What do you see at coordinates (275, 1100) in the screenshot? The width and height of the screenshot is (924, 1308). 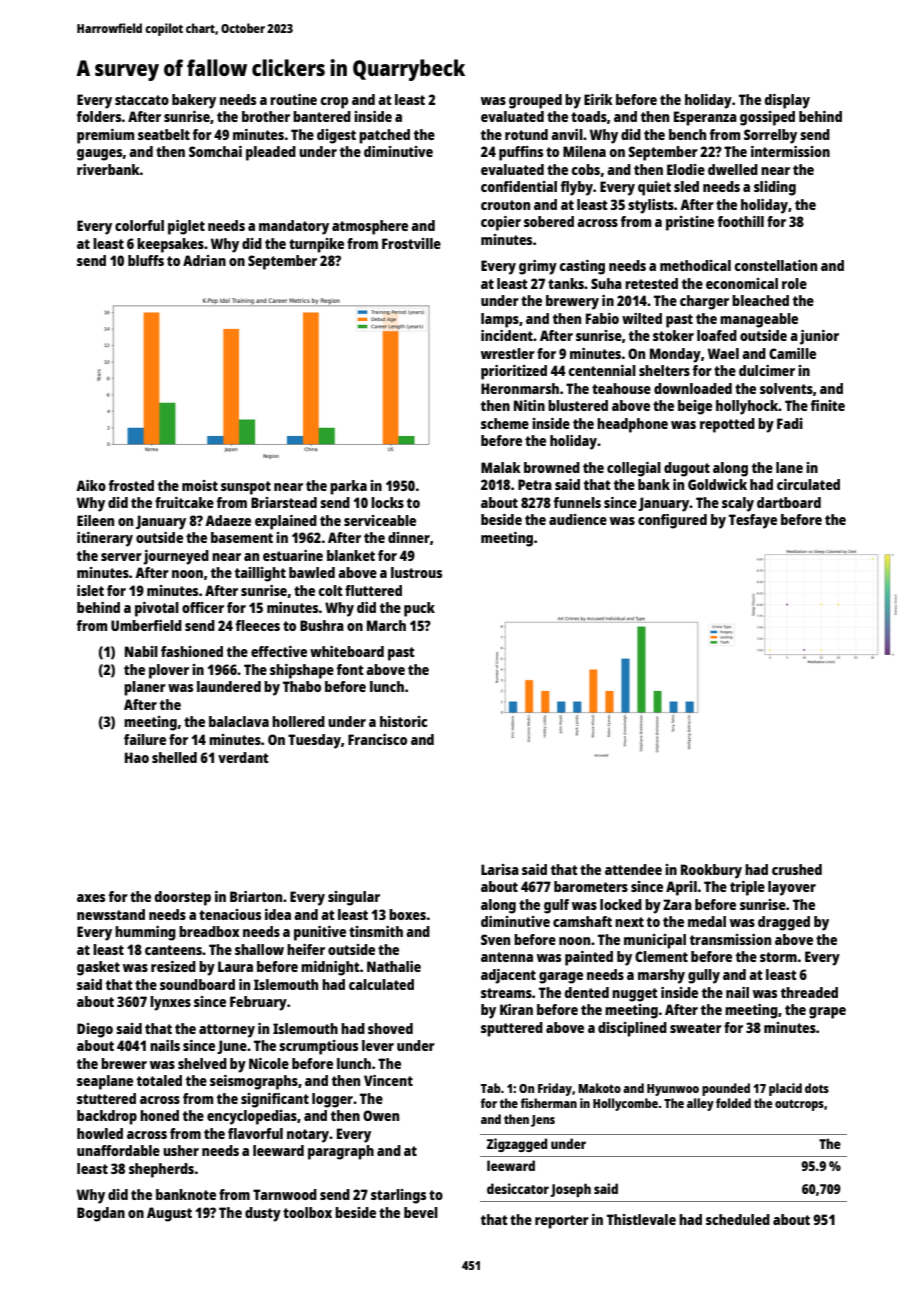 I see `significant` at bounding box center [275, 1100].
